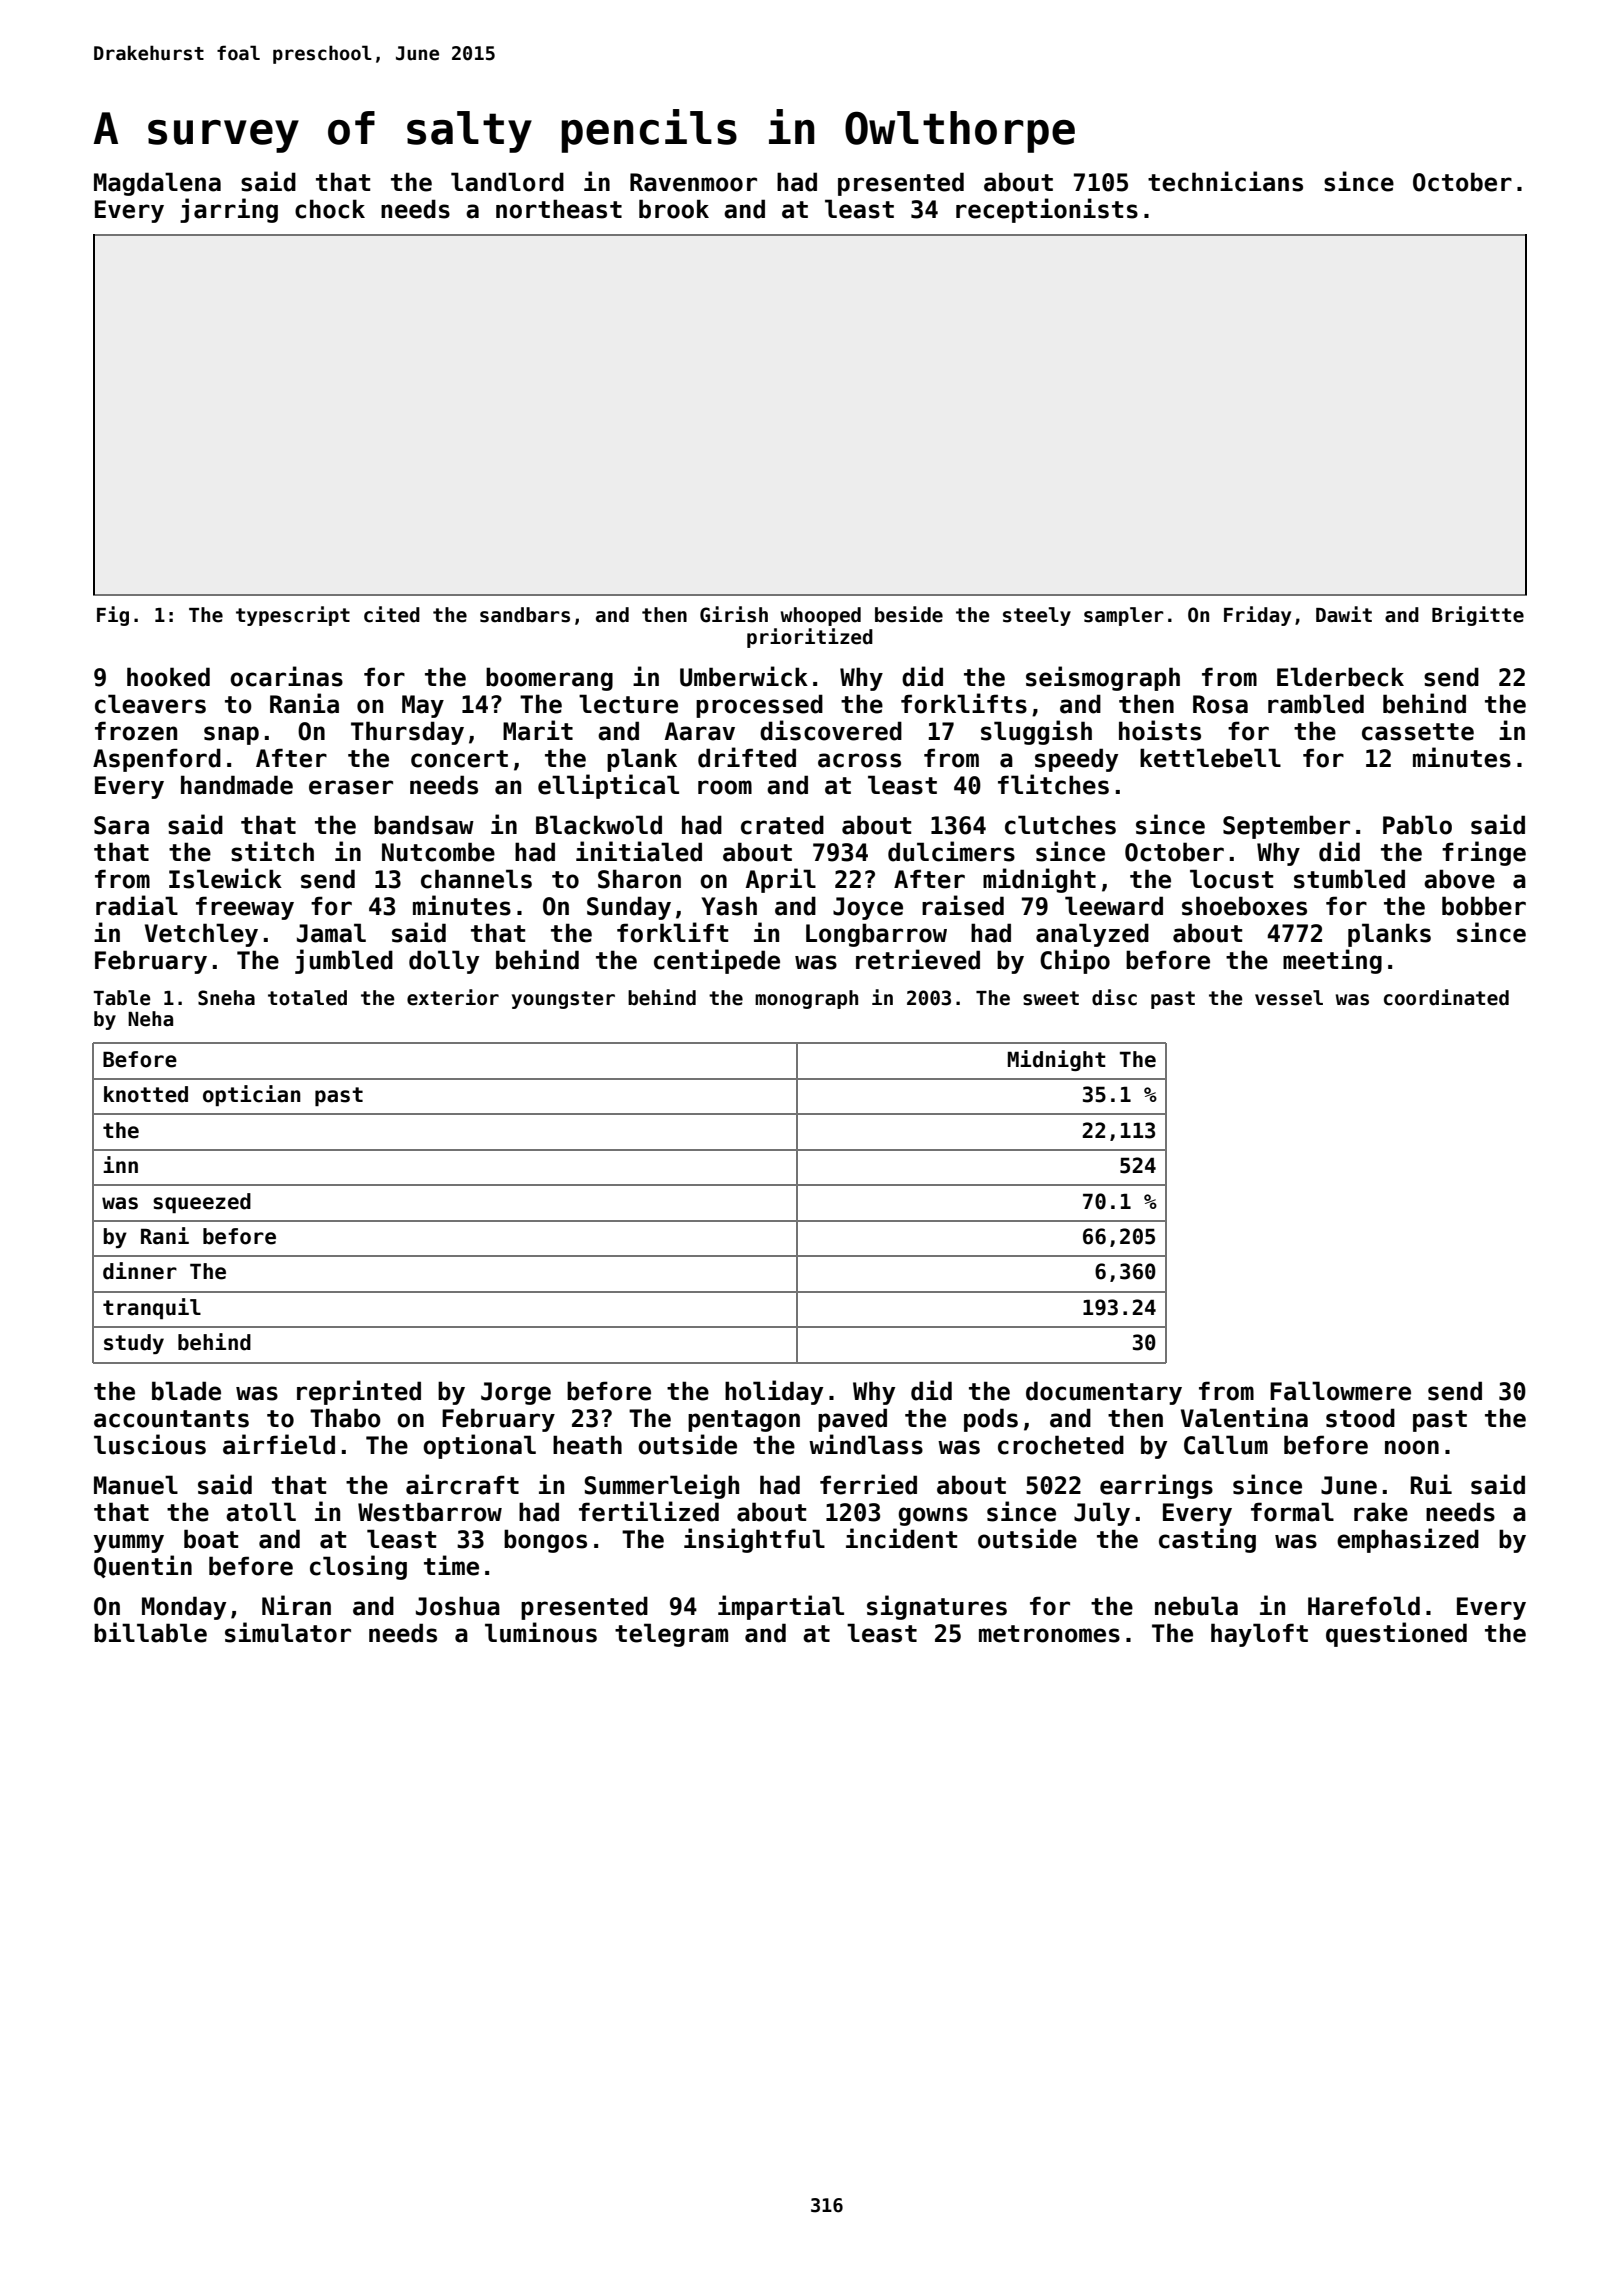  Describe the element at coordinates (918, 959) in the screenshot. I see `retrieved` at that location.
